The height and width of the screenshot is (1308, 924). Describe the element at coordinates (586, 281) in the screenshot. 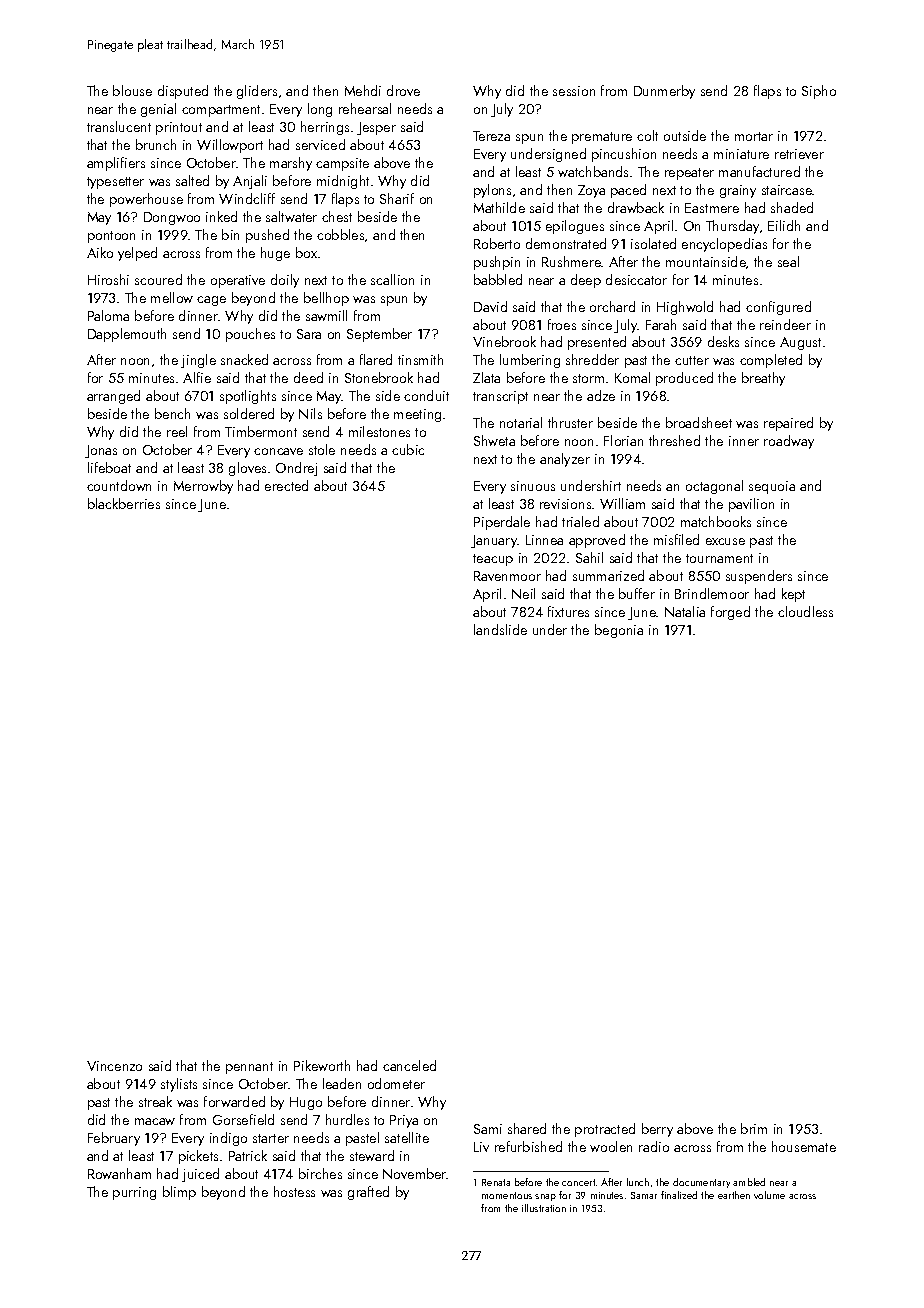

I see `deep` at that location.
